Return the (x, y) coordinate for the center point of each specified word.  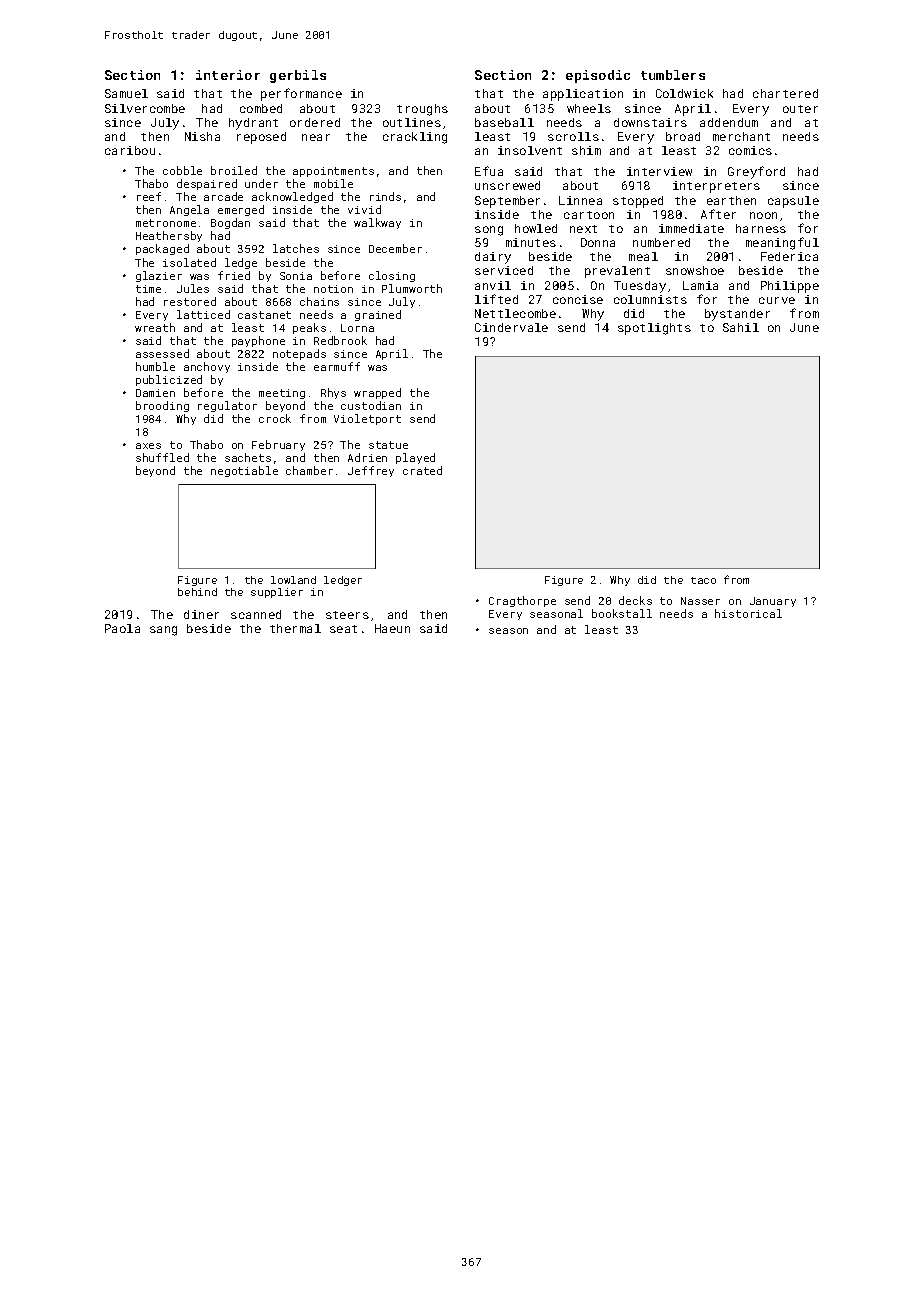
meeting (282, 394)
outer (800, 109)
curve (777, 300)
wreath (155, 327)
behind (197, 592)
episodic (598, 76)
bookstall (622, 613)
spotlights (654, 329)
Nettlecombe (515, 313)
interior (228, 75)
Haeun (392, 628)
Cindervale (511, 327)
